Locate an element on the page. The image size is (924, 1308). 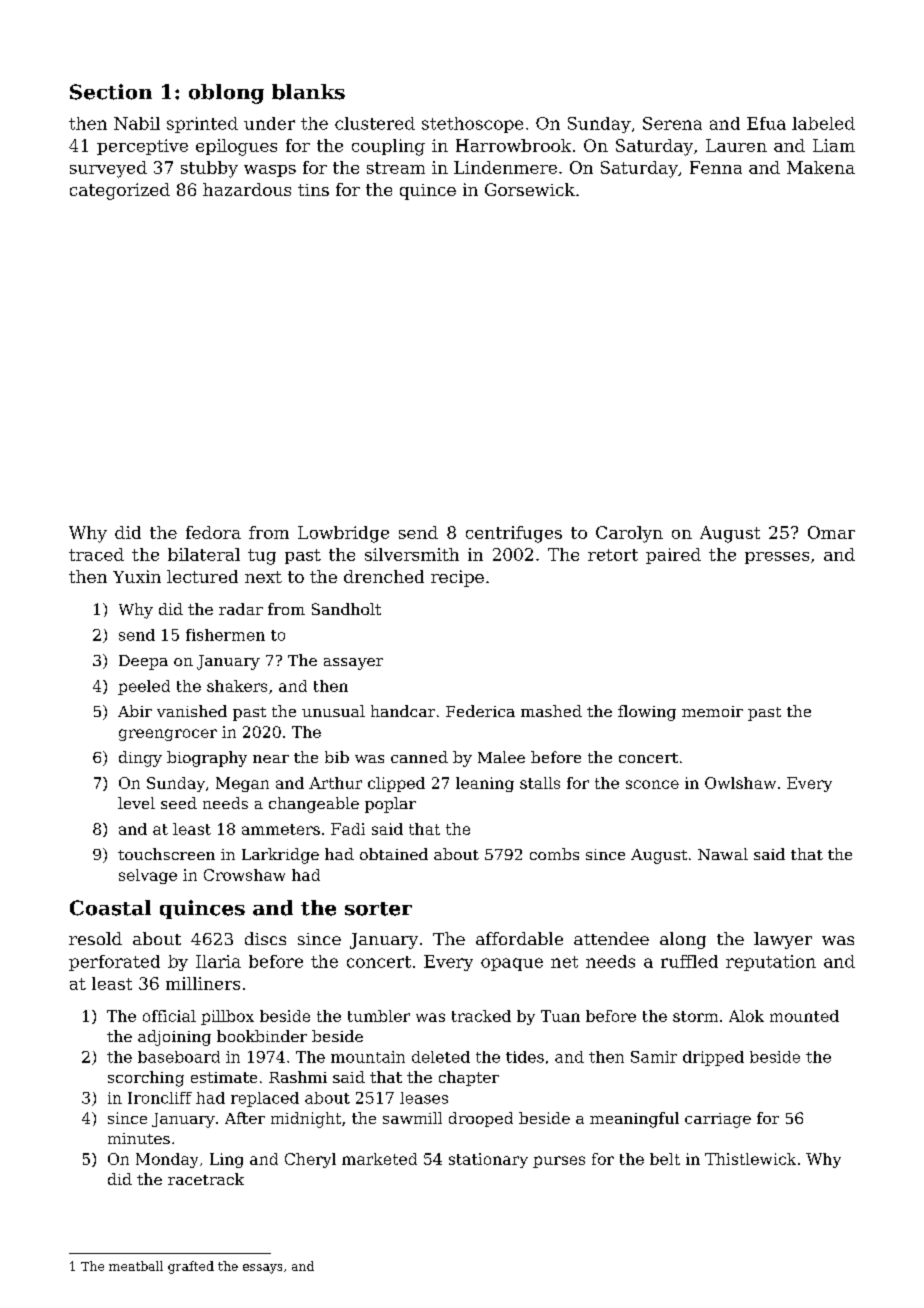
Thistlewick is located at coordinates (750, 1159).
